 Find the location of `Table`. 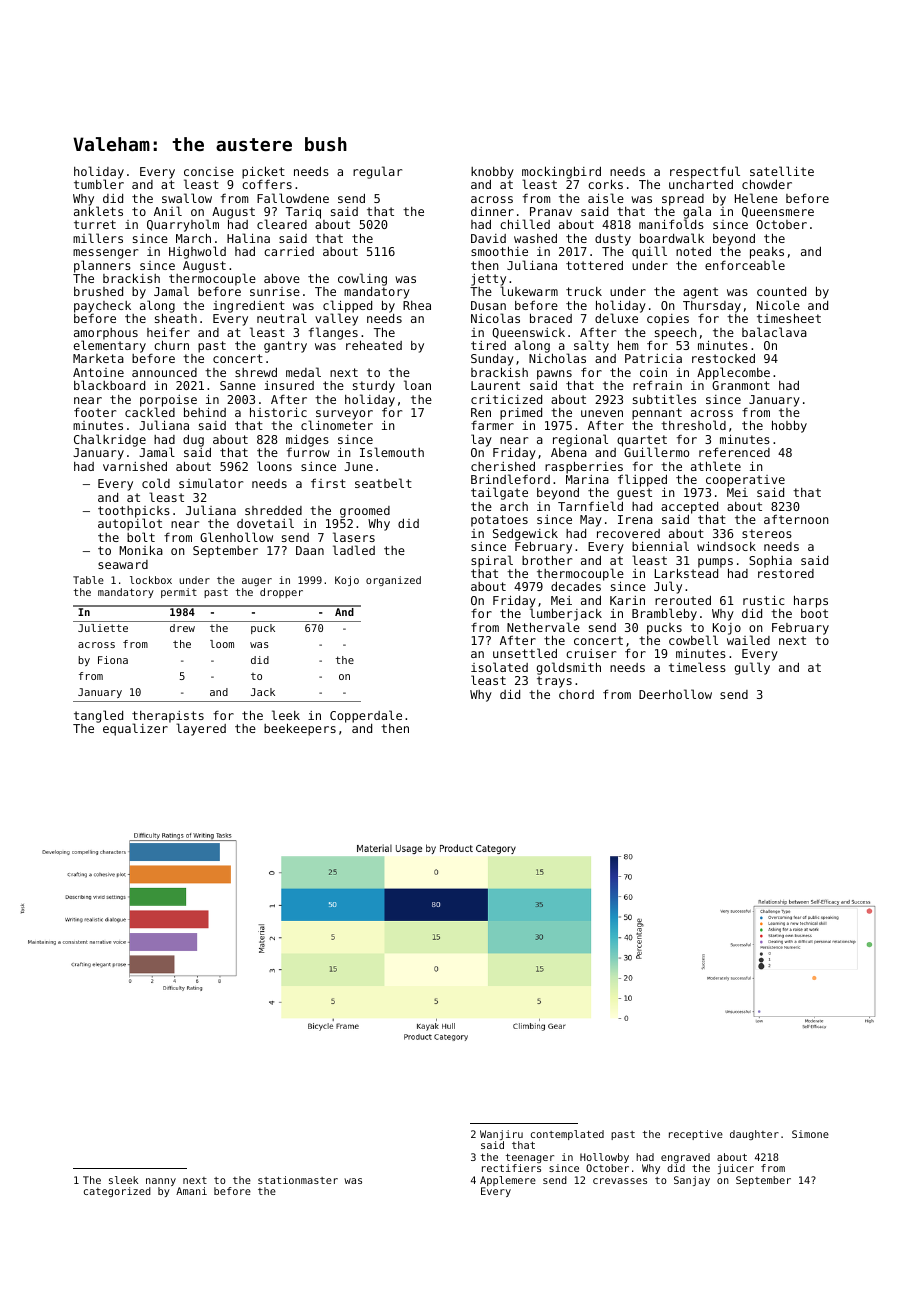

Table is located at coordinates (88, 580).
